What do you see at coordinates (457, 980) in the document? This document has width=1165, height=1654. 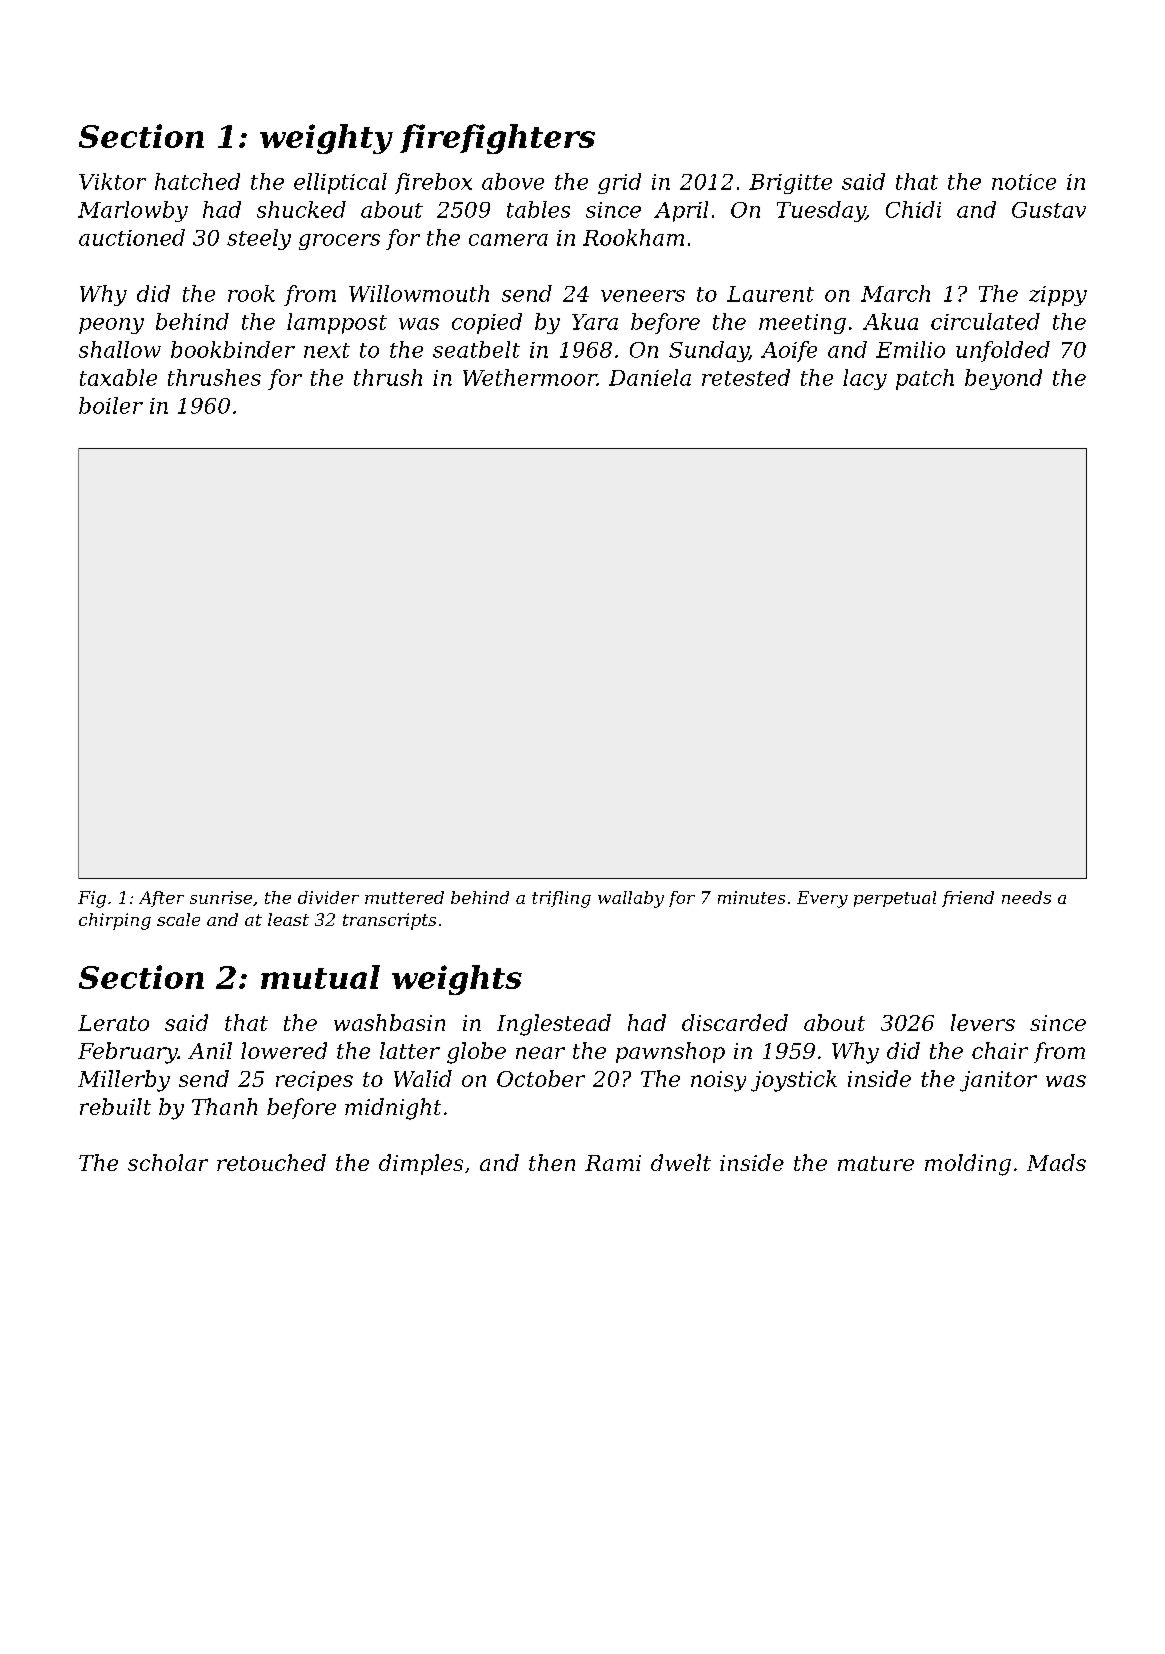 I see `weights` at bounding box center [457, 980].
